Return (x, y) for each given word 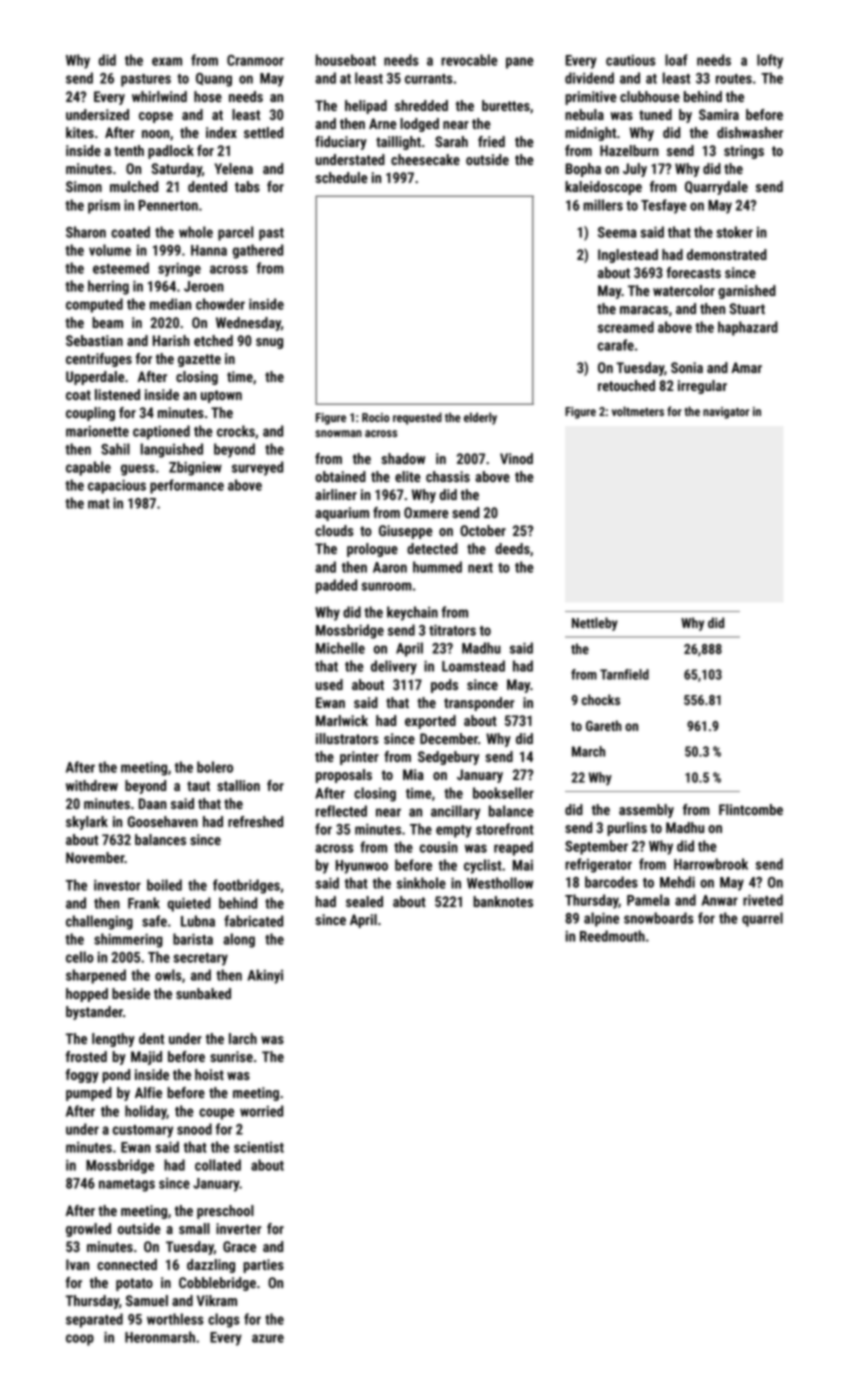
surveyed (257, 468)
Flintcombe (751, 809)
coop (80, 1340)
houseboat (346, 60)
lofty (770, 61)
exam (167, 61)
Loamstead (473, 666)
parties (263, 1266)
